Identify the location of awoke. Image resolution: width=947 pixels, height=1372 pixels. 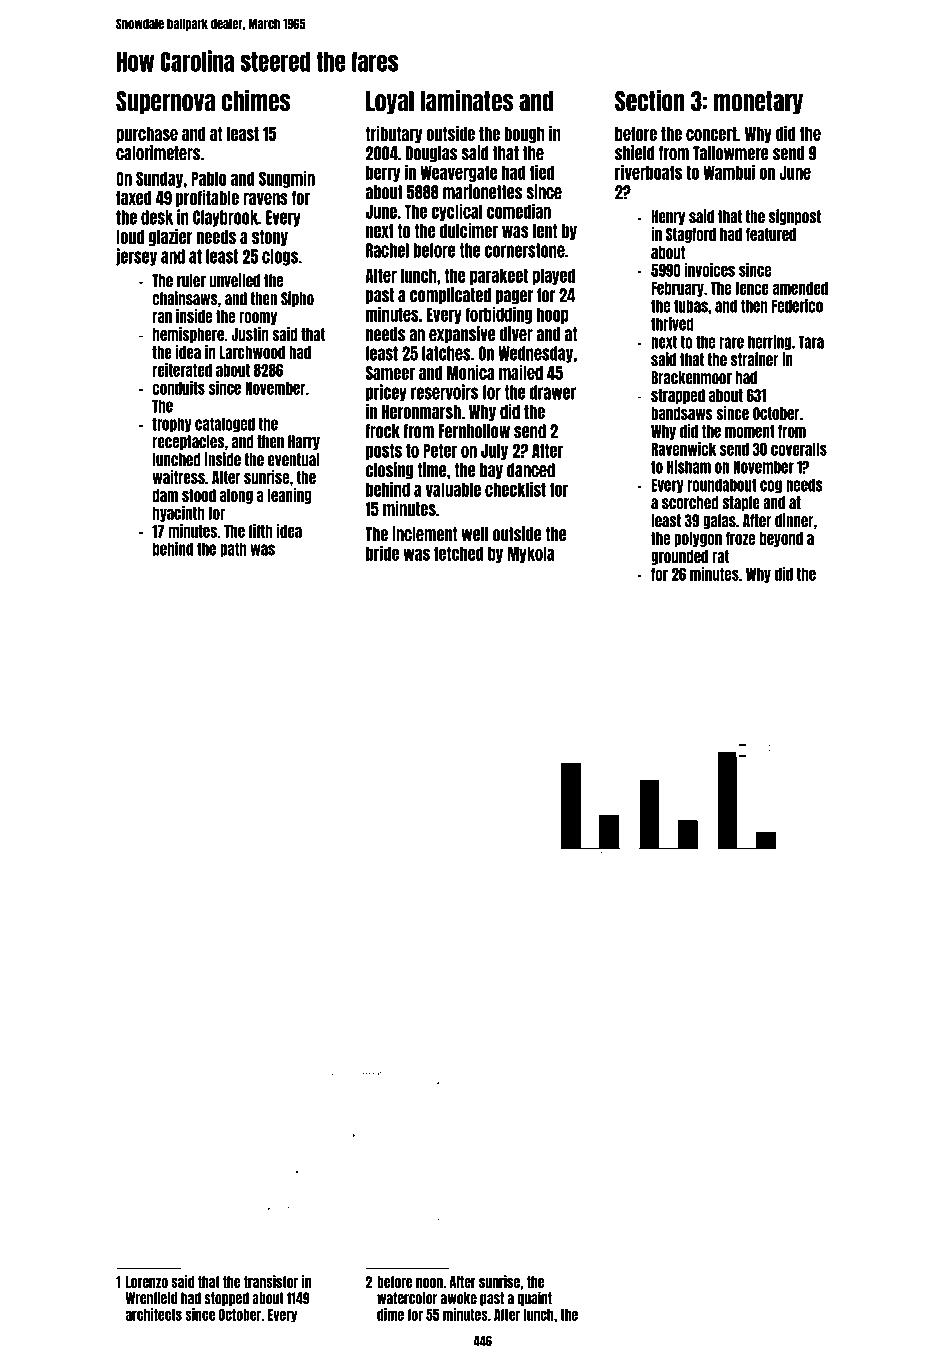
(459, 1298).
